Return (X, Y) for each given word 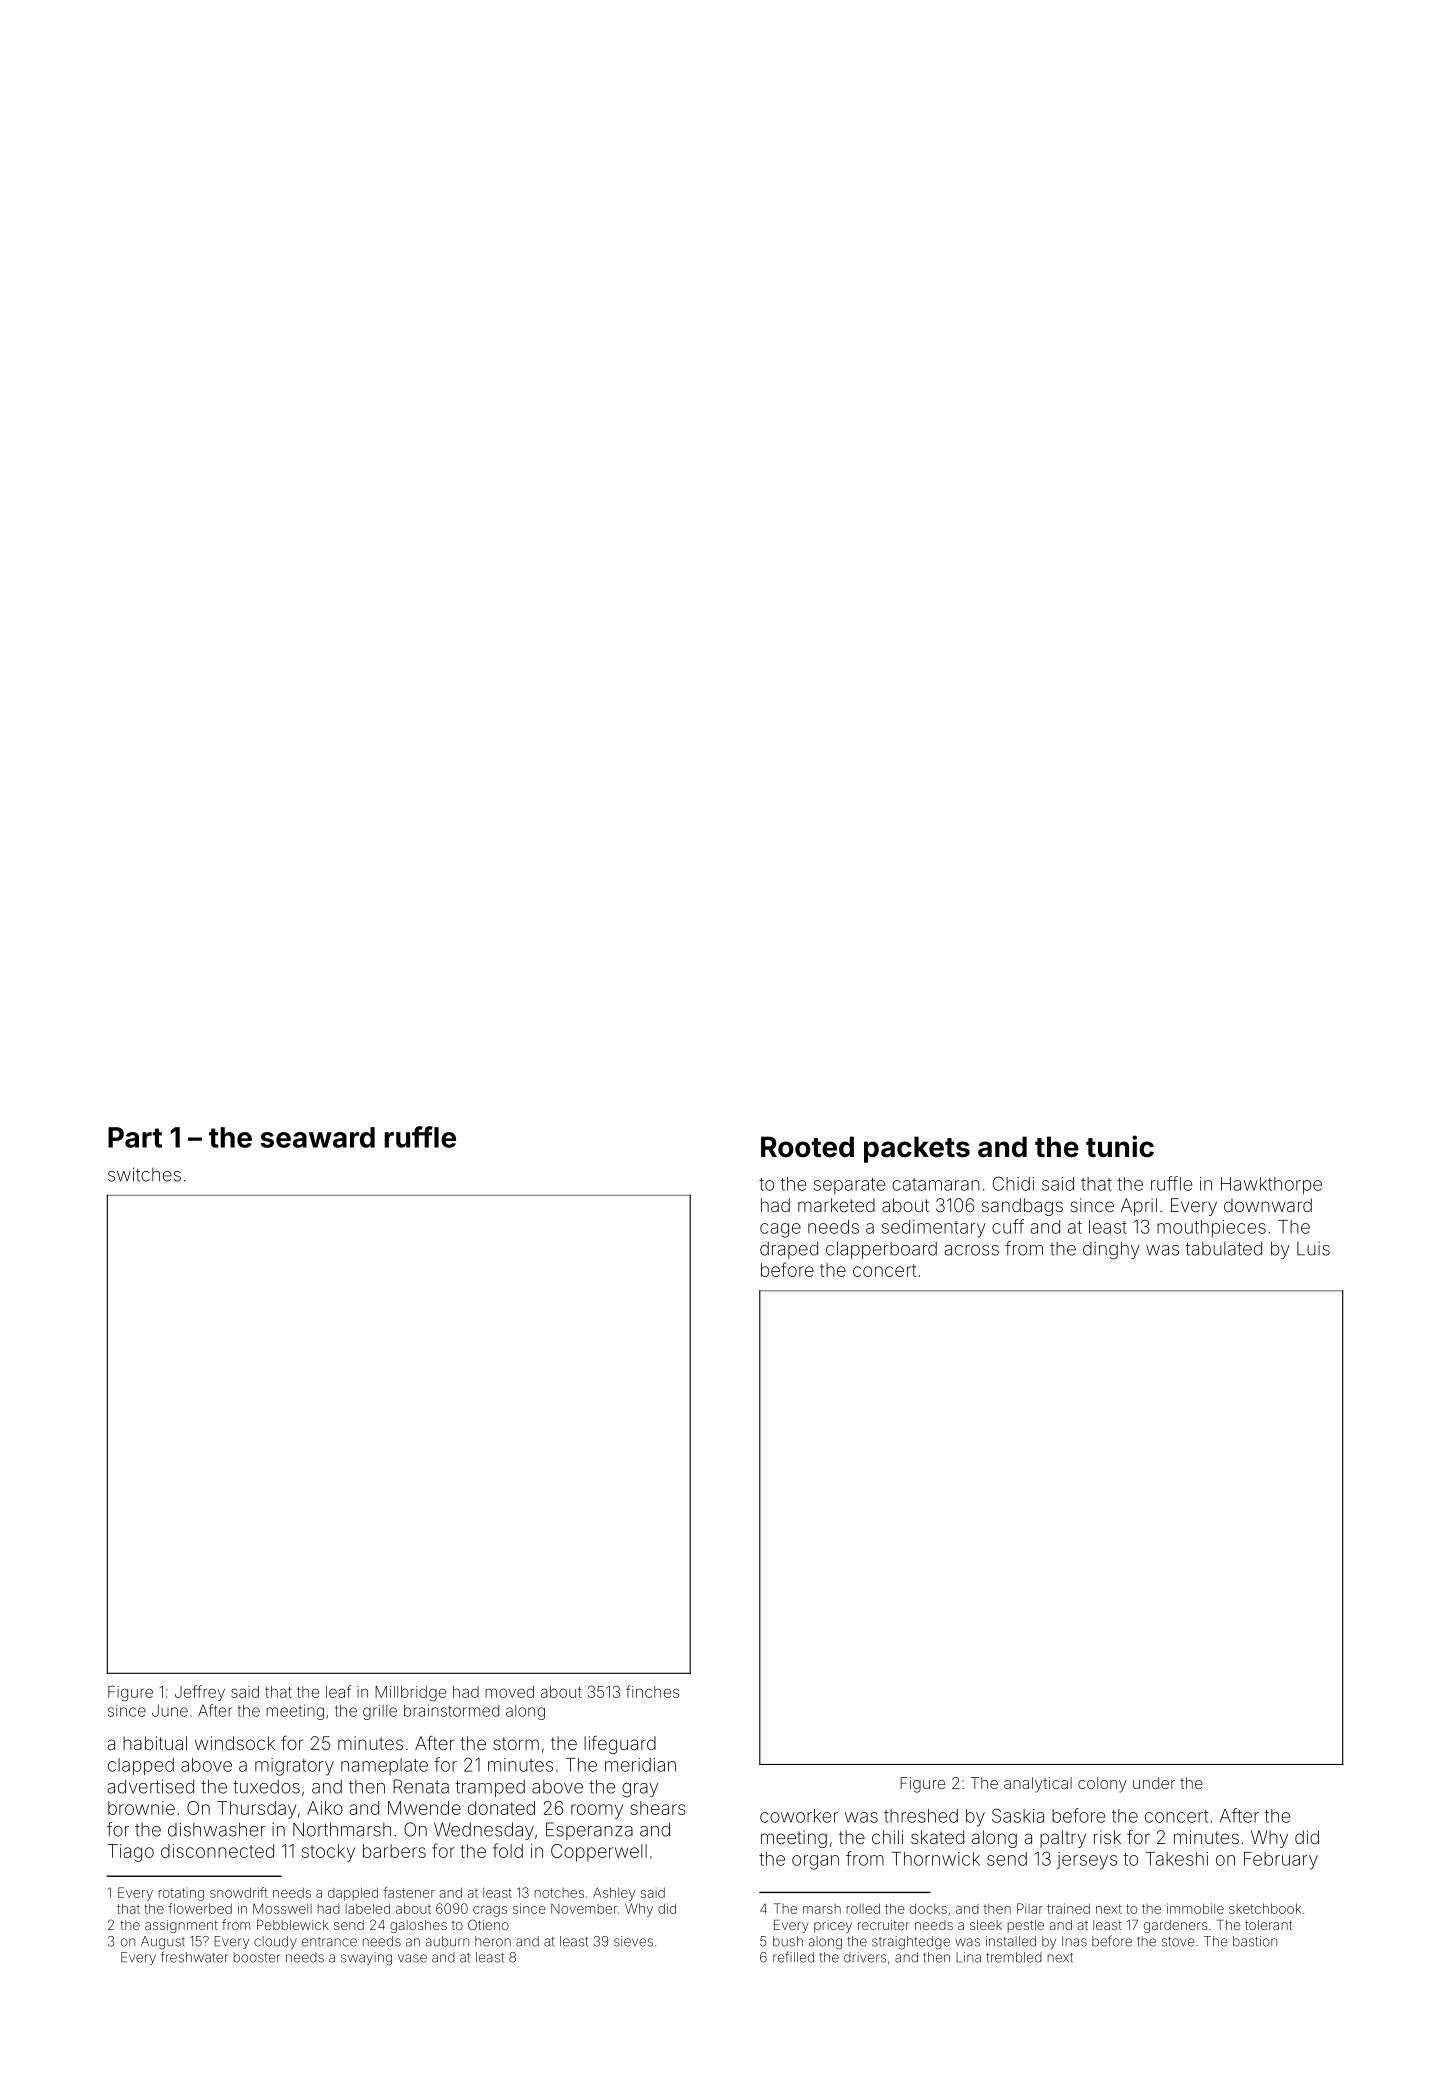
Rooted (807, 1147)
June (170, 1711)
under (1154, 1783)
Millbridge (410, 1693)
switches (144, 1174)
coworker (799, 1816)
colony (1102, 1785)
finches (652, 1691)
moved (509, 1692)
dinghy (1111, 1250)
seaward (317, 1137)
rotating (181, 1894)
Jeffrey (200, 1693)
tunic (1120, 1146)
